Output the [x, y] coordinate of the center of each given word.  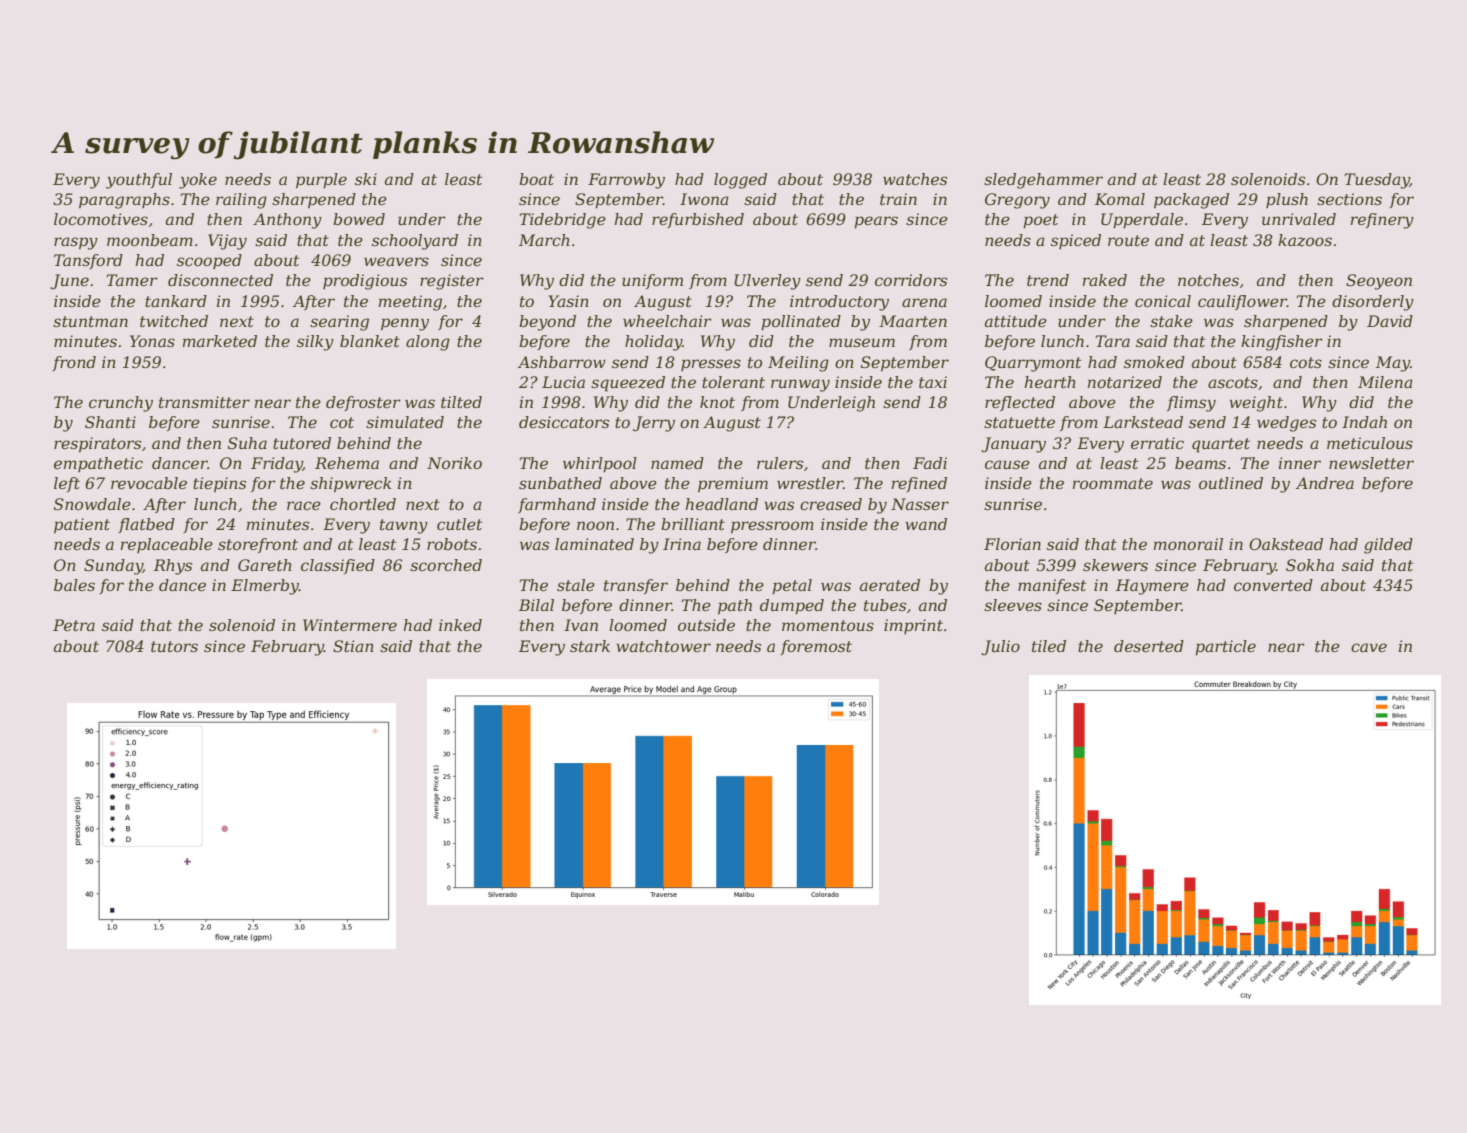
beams [1200, 463]
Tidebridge [563, 221]
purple [321, 181]
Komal [1120, 199]
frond [74, 363]
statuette [1019, 422]
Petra [74, 625]
